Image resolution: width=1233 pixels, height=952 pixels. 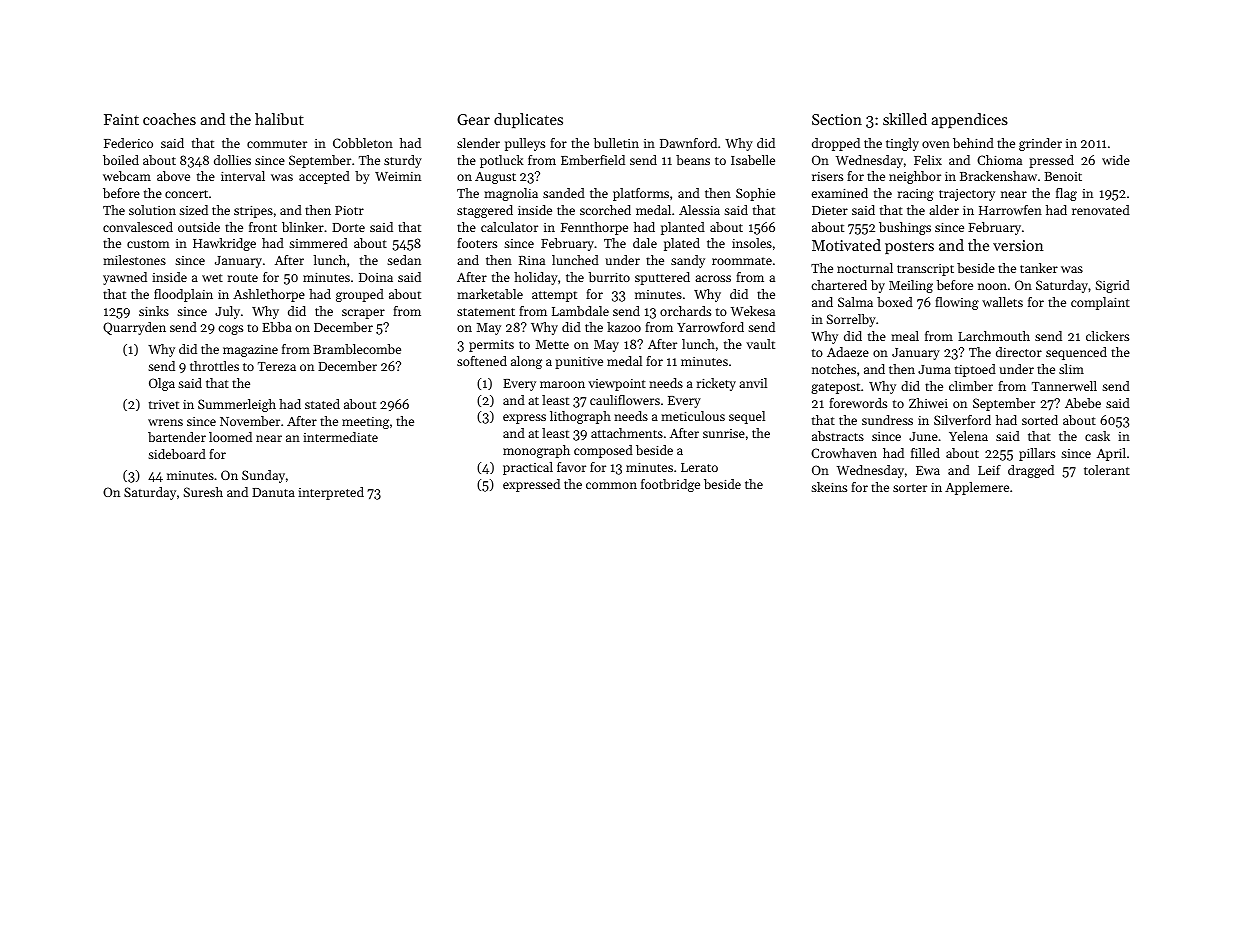 What do you see at coordinates (710, 327) in the page?
I see `Yarrowford` at bounding box center [710, 327].
